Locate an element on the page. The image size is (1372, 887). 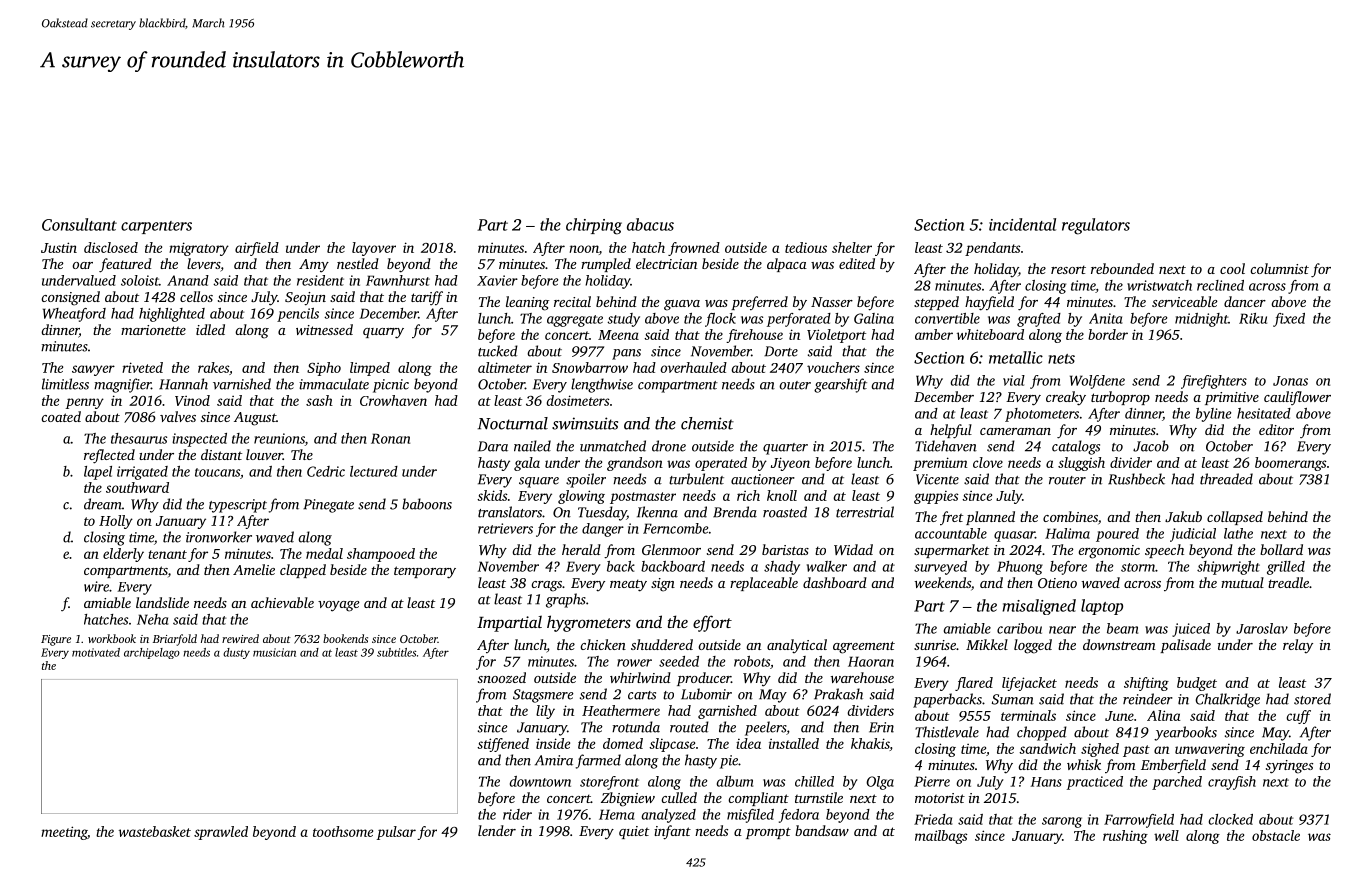
chirping is located at coordinates (594, 226).
